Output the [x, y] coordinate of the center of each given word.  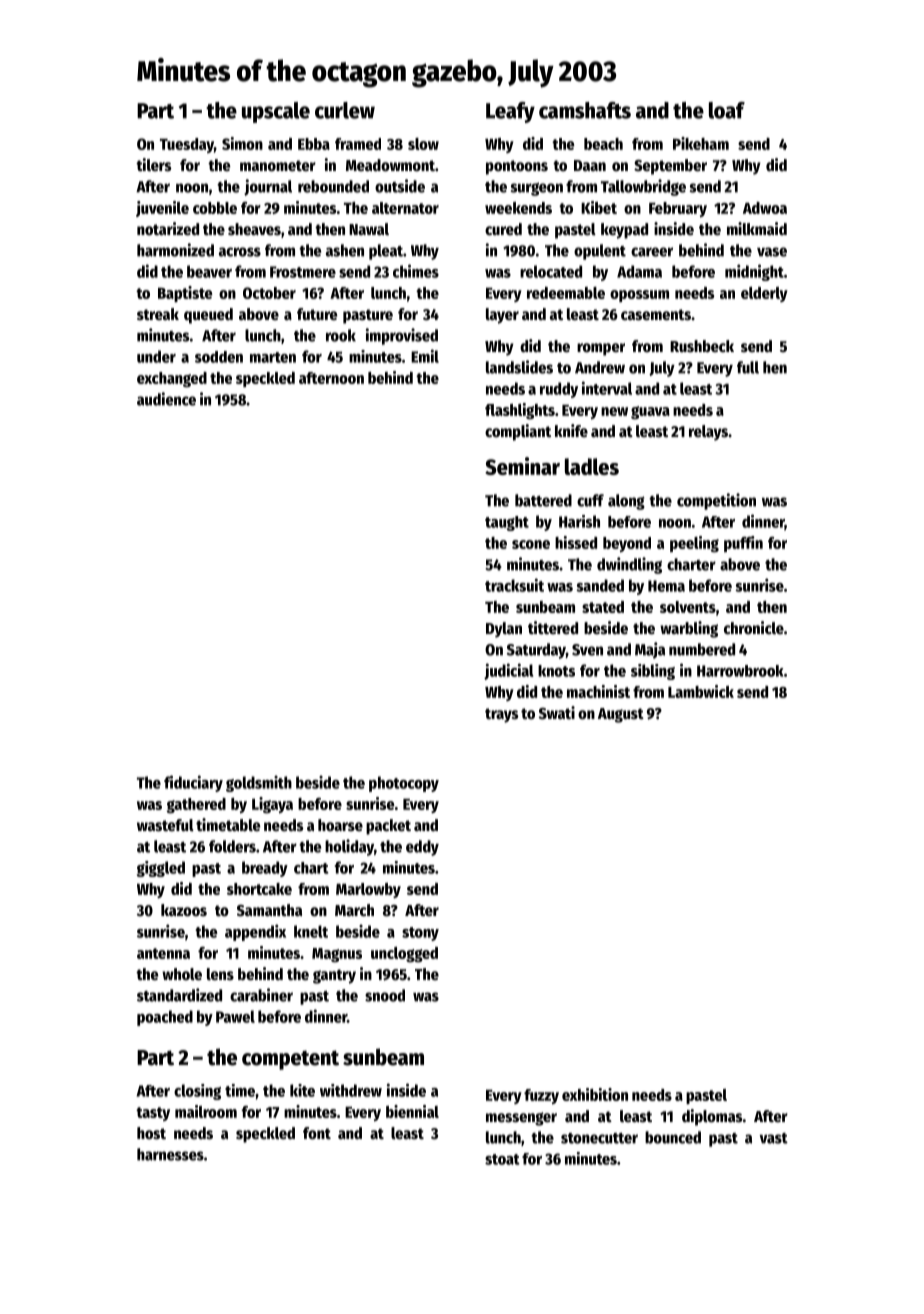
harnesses [170, 1154]
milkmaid [757, 229]
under [156, 356]
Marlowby [368, 890]
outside [400, 186]
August [621, 715]
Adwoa [765, 208]
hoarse [340, 825]
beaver [209, 271]
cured [503, 229]
